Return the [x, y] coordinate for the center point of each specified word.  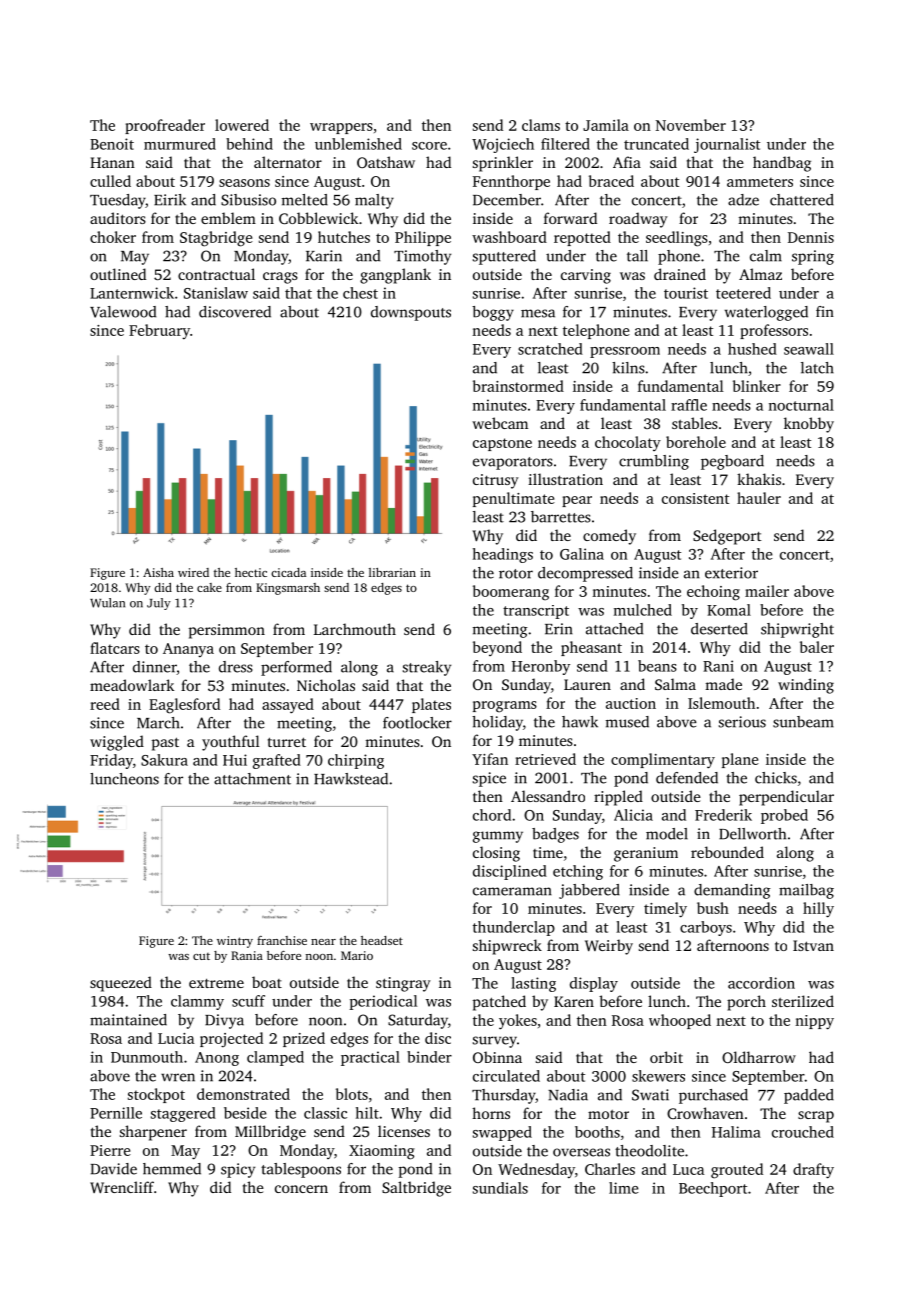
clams [541, 125]
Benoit [112, 144]
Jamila [606, 125]
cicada [288, 572]
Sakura [164, 760]
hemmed [172, 1169]
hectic [251, 572]
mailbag [806, 891]
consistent [695, 498]
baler [817, 647]
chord [492, 815]
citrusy [496, 481]
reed [105, 704]
